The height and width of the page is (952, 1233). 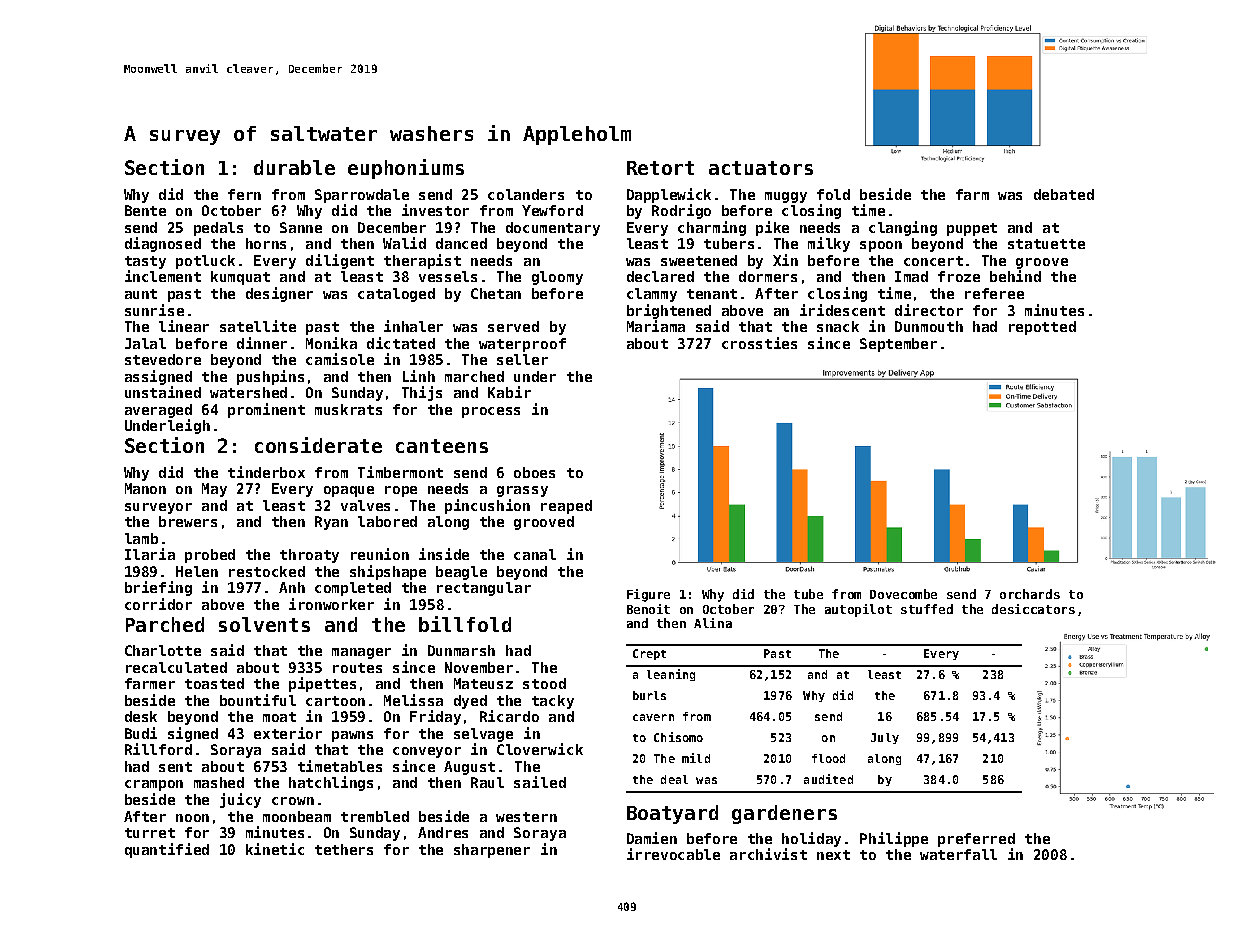 What do you see at coordinates (759, 343) in the page?
I see `crossties` at bounding box center [759, 343].
